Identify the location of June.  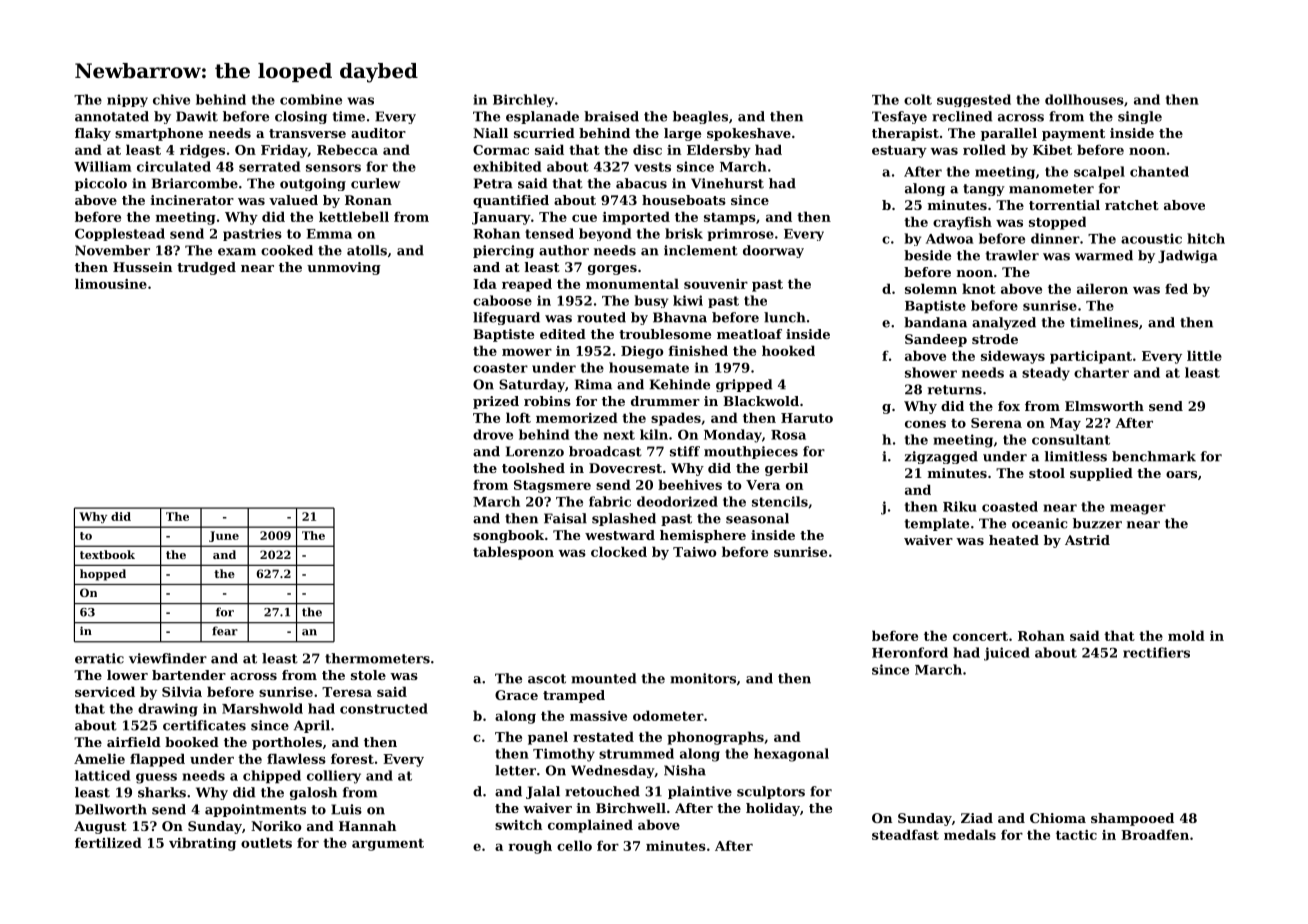
(224, 536).
